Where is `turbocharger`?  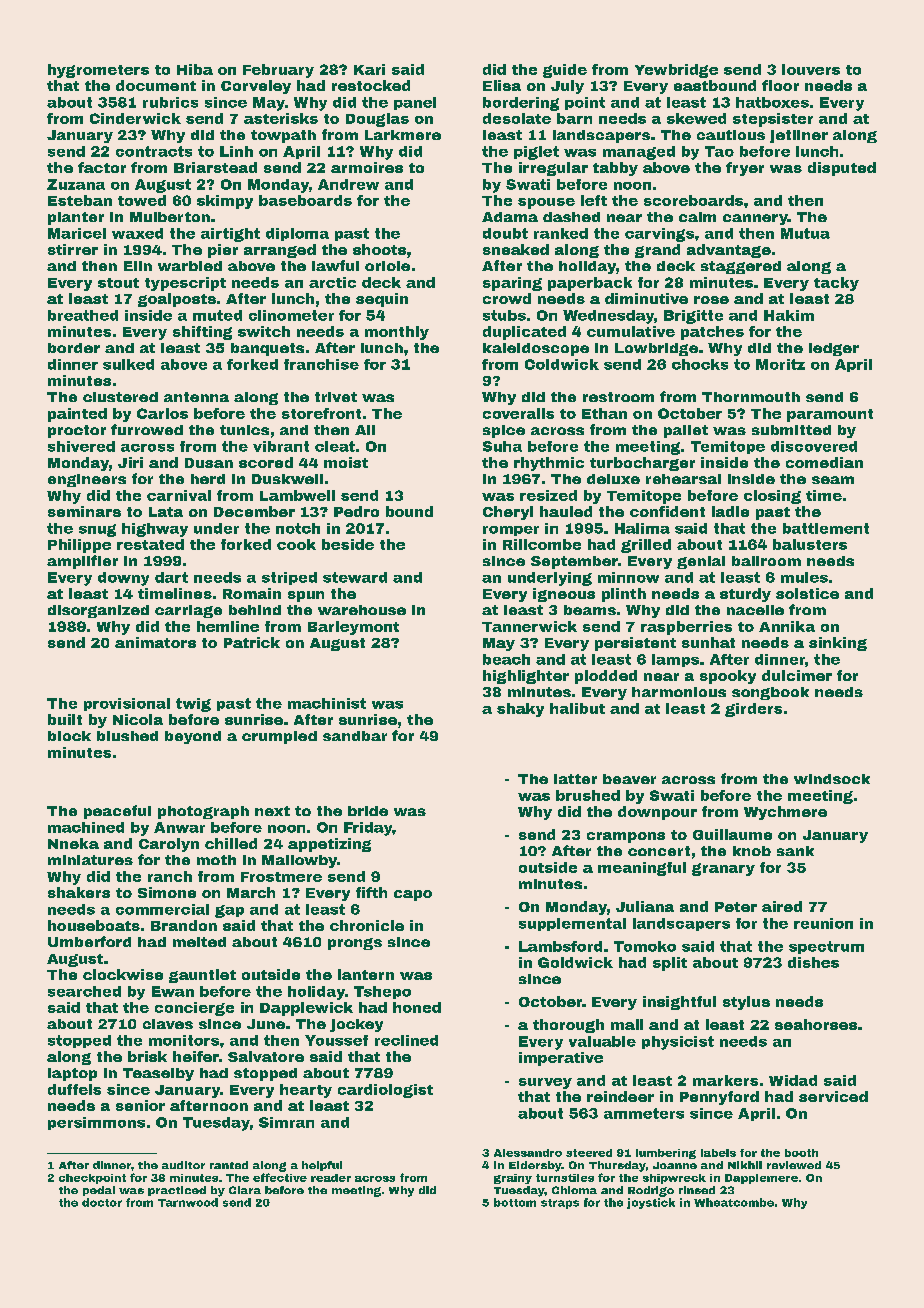 turbocharger is located at coordinates (642, 464).
